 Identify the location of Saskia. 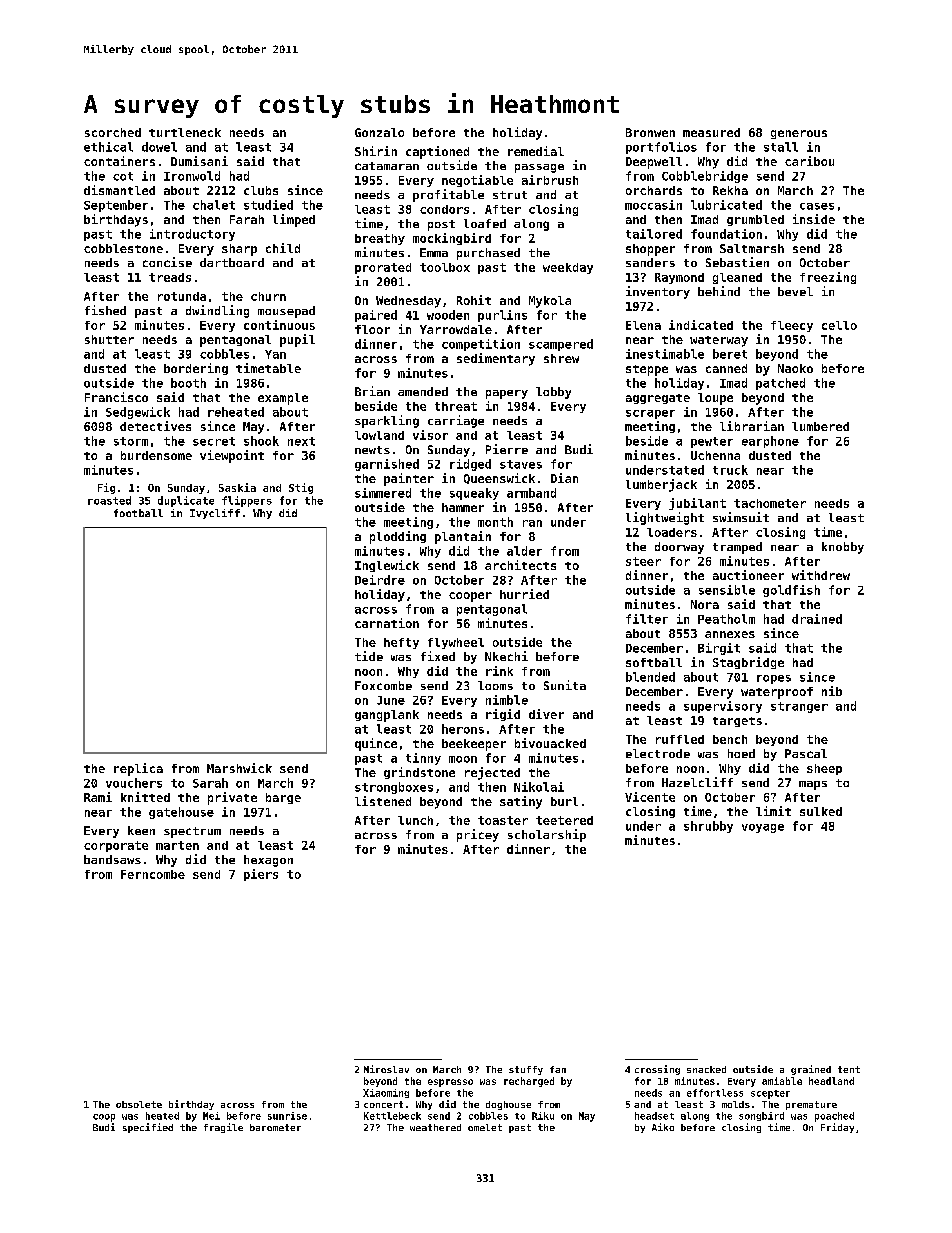
(237, 487).
